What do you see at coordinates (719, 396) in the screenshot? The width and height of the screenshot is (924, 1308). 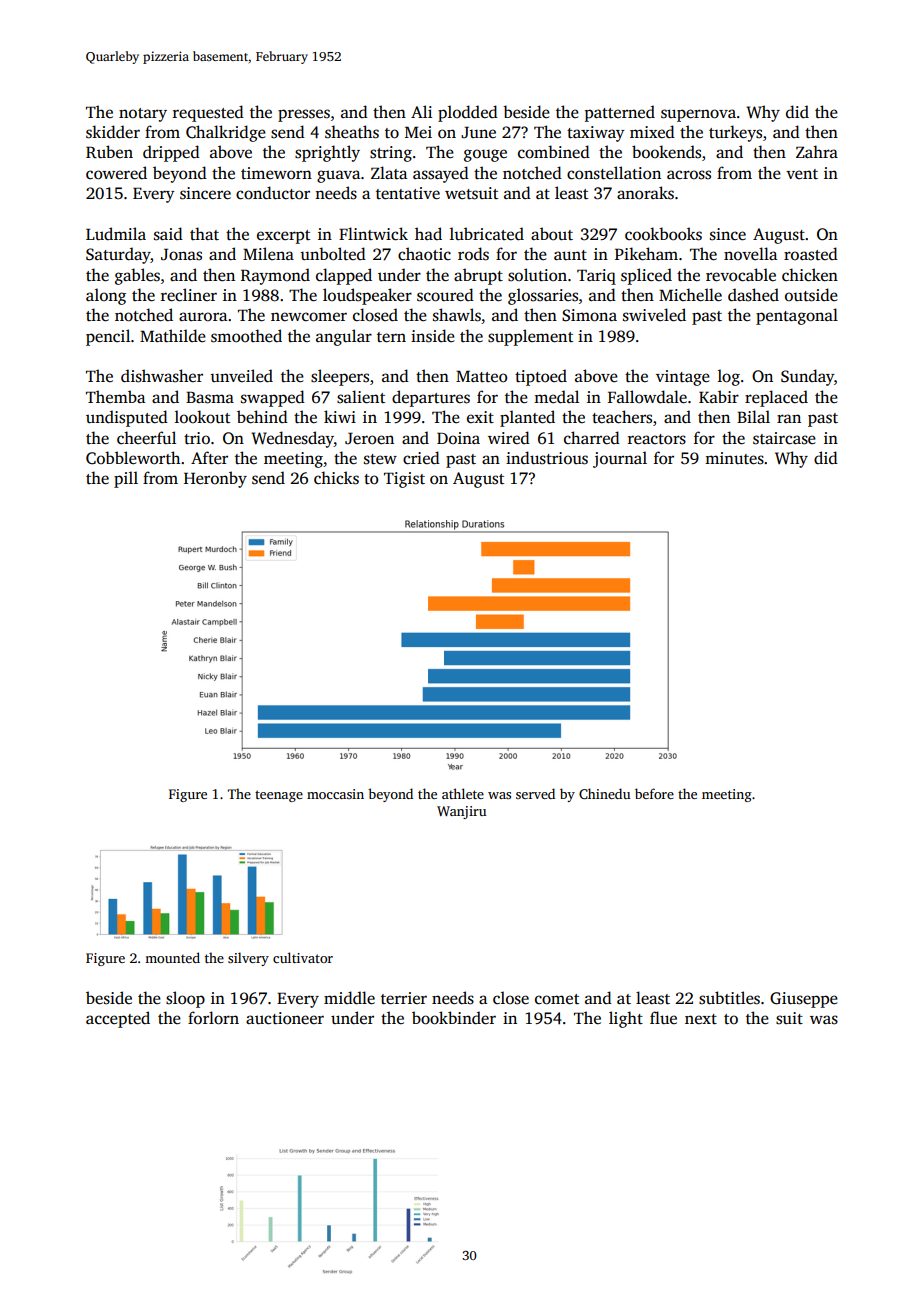 I see `Kabir` at bounding box center [719, 396].
